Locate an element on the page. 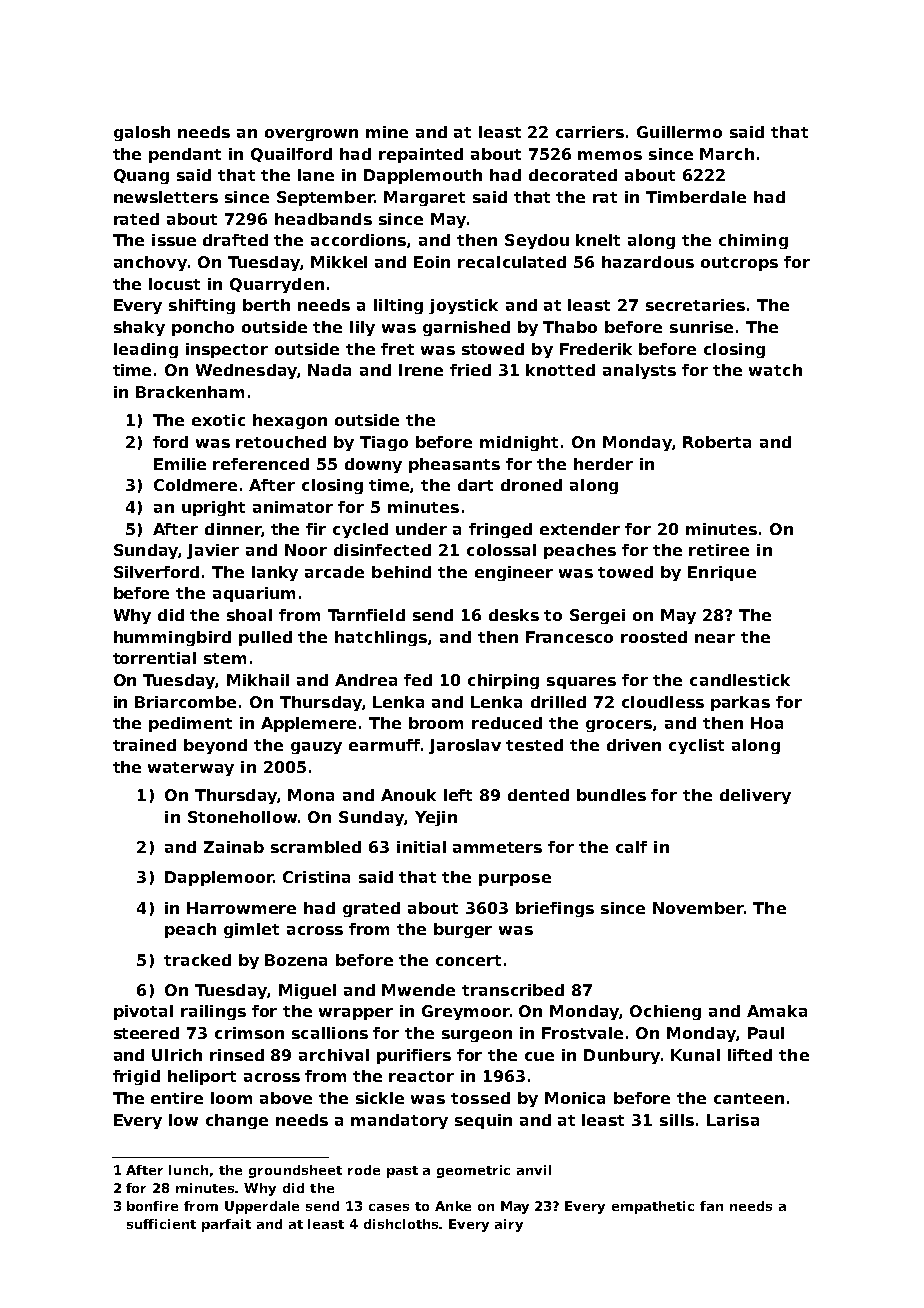 The image size is (924, 1308). headbands is located at coordinates (323, 219).
